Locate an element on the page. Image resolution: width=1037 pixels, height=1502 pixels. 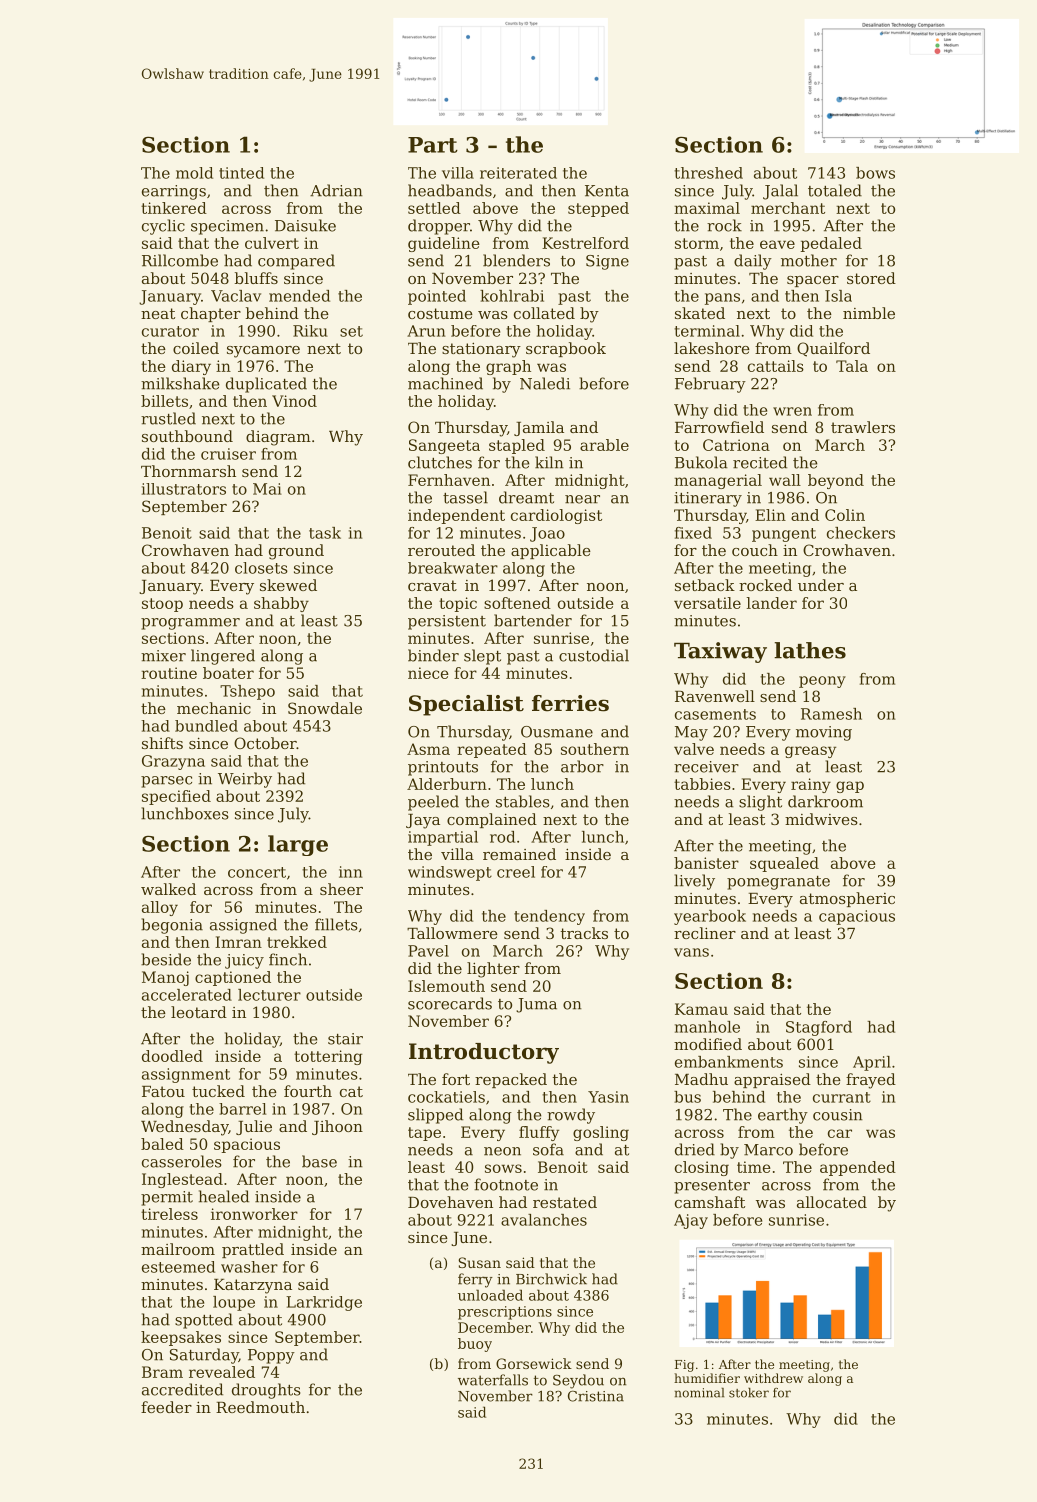
mended is located at coordinates (299, 296).
